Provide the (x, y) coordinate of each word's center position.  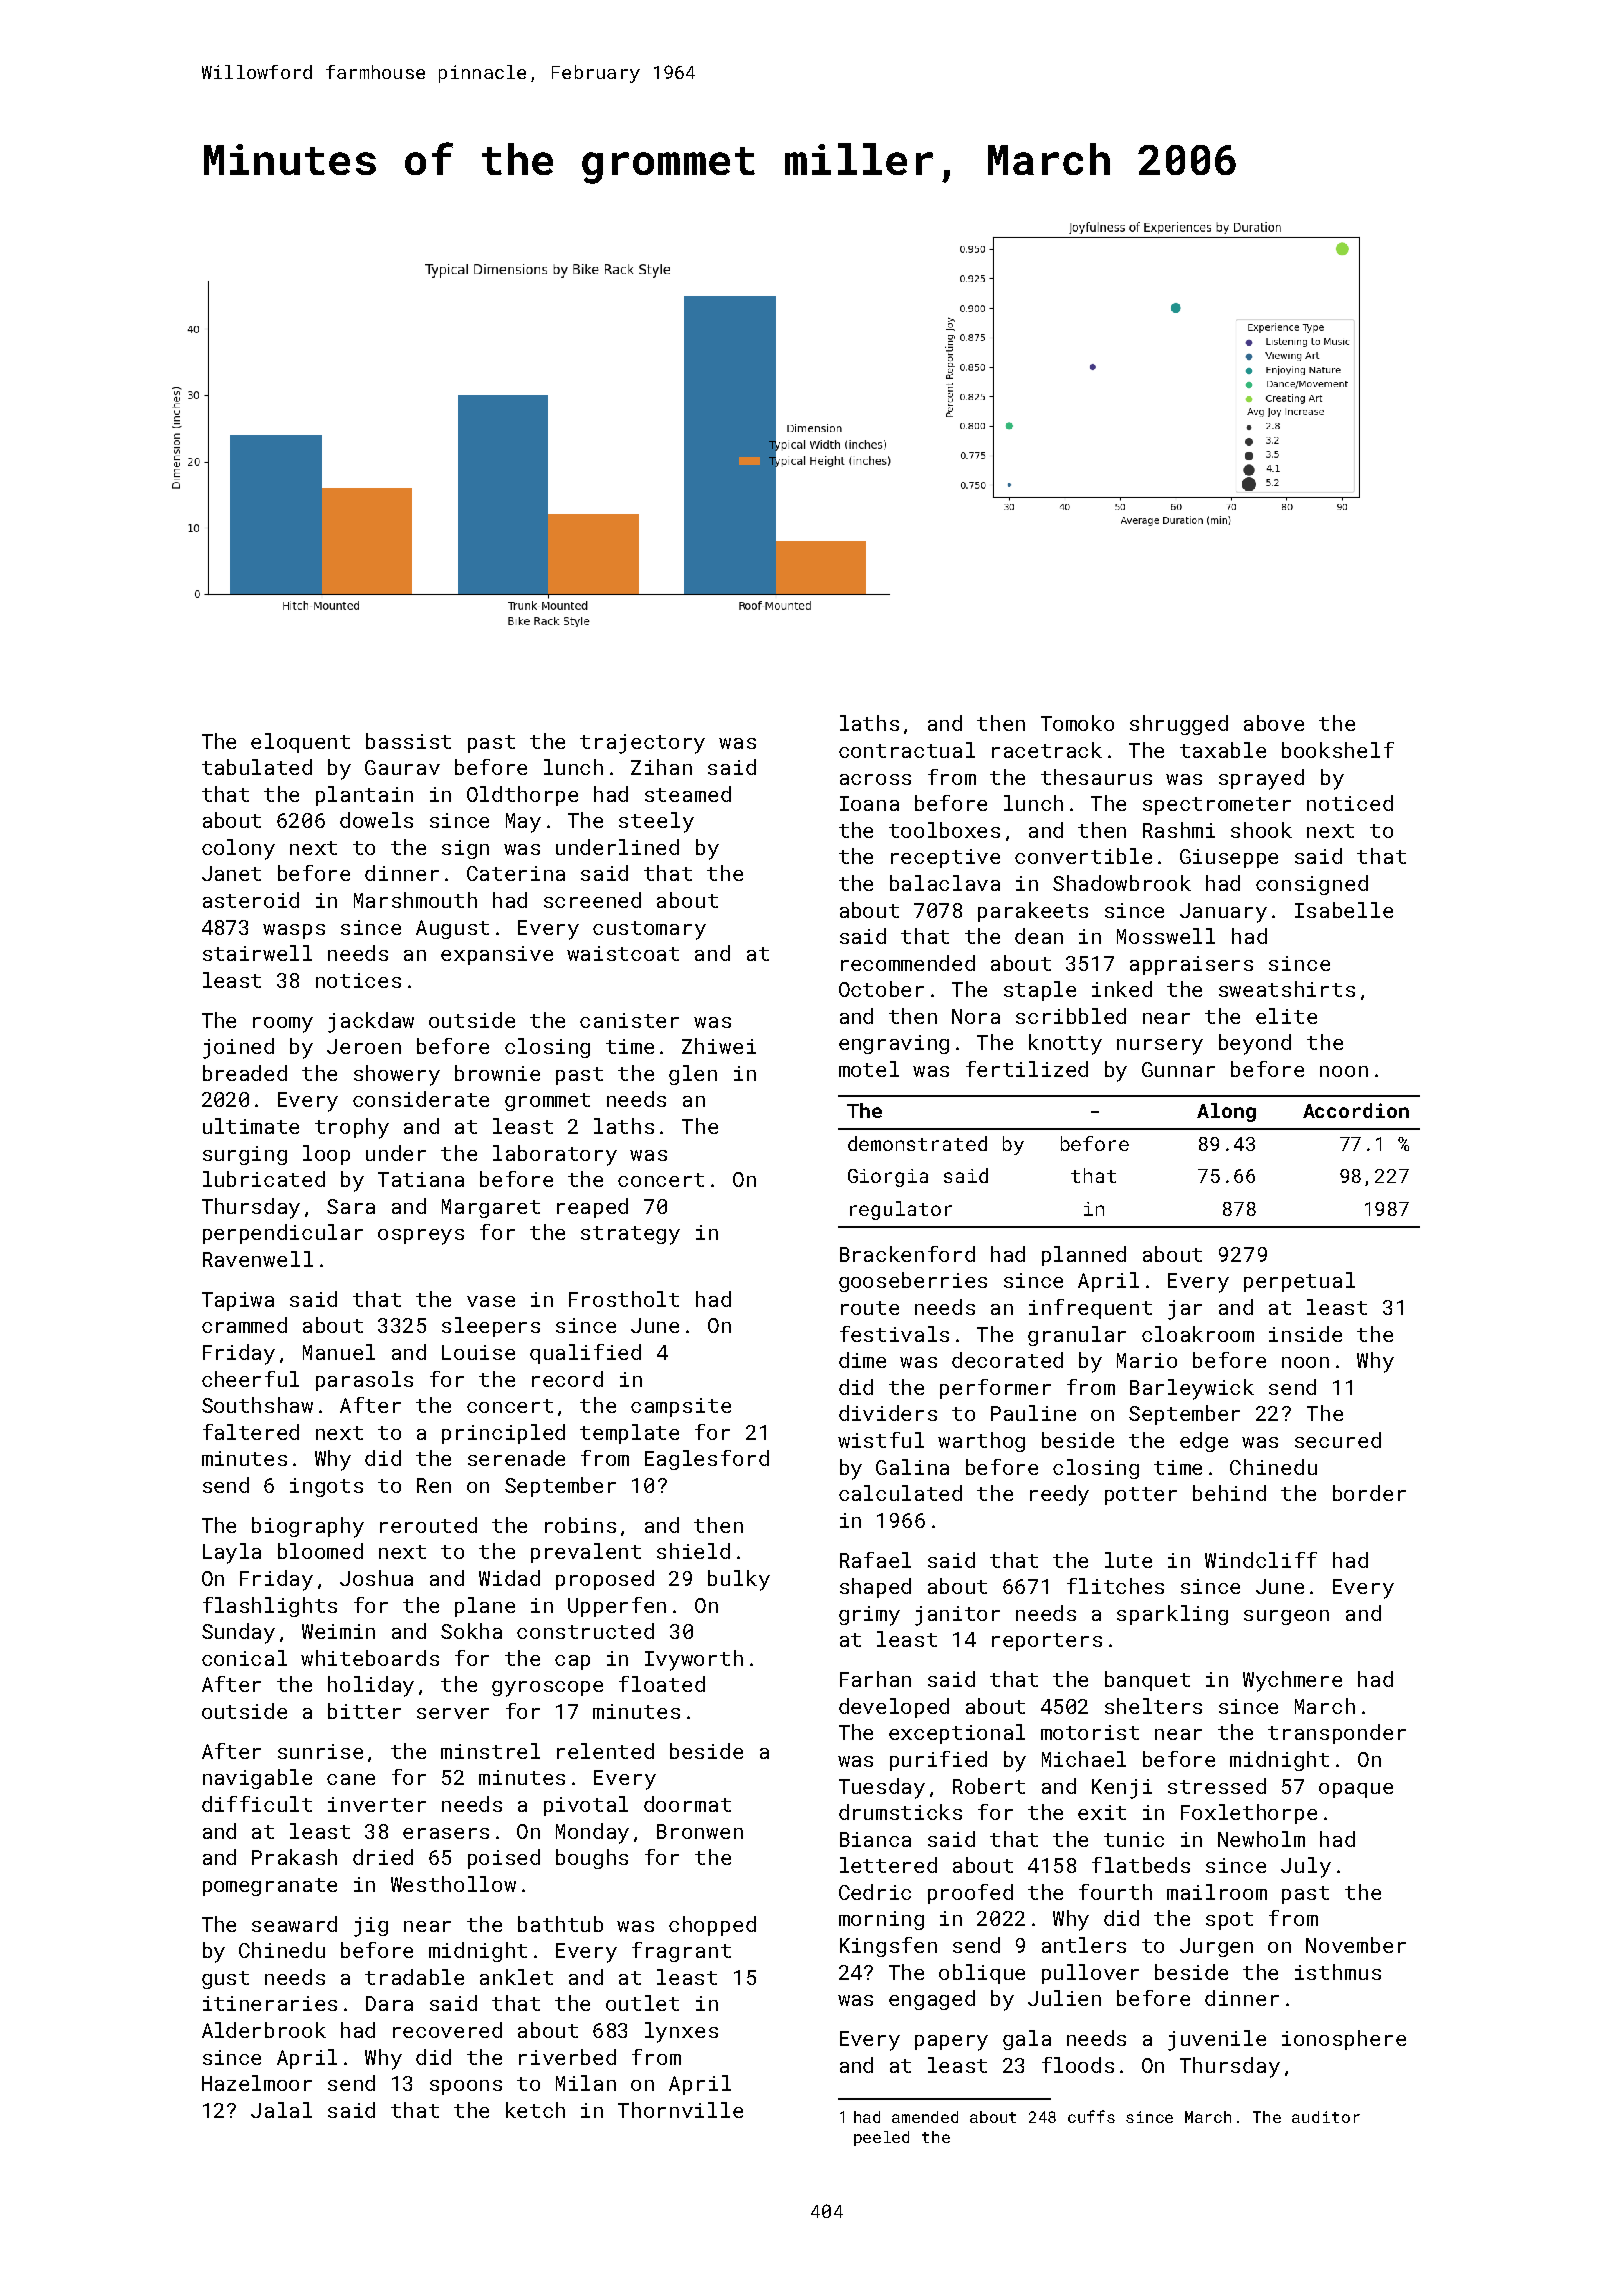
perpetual (1299, 1282)
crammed (244, 1325)
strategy (630, 1235)
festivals (894, 1334)
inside (1305, 1334)
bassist (408, 741)
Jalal (281, 2110)
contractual (907, 750)
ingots (326, 1487)
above (1274, 723)
